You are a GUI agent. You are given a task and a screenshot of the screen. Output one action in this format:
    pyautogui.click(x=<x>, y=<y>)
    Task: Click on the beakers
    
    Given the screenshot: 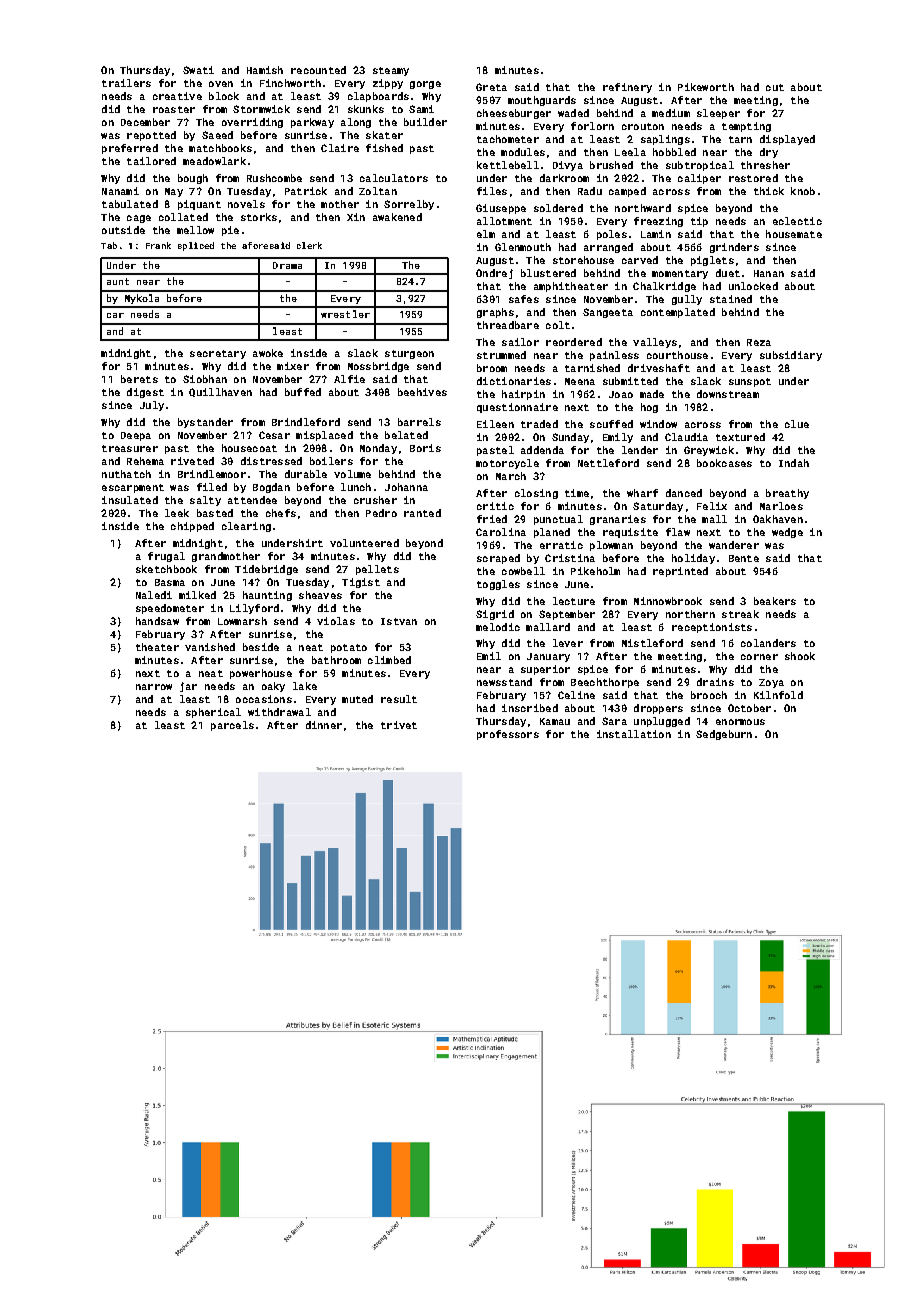 What is the action you would take?
    pyautogui.click(x=775, y=601)
